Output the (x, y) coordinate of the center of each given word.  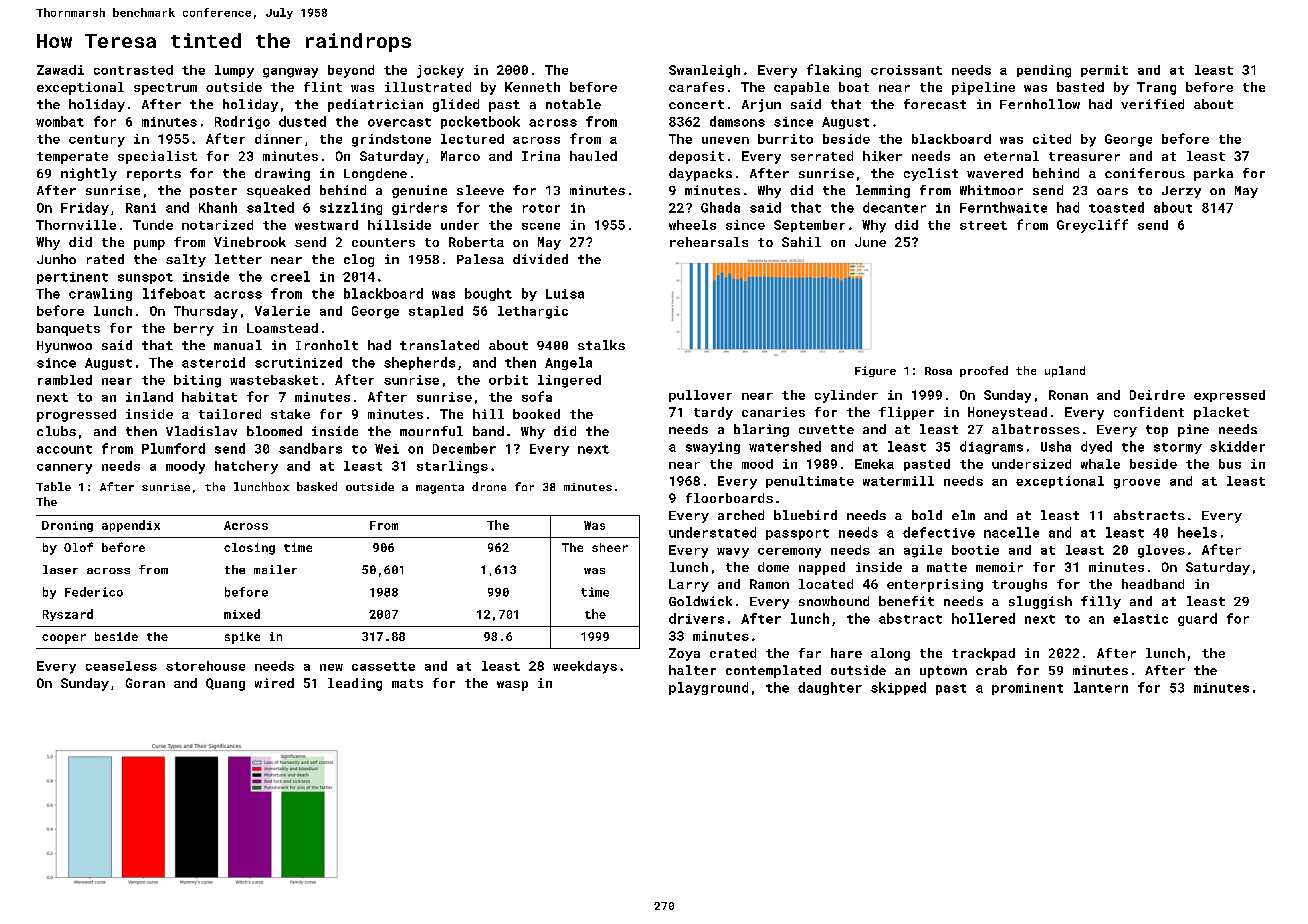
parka (1213, 174)
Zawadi (60, 70)
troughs (1019, 585)
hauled (593, 156)
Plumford (173, 448)
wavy (733, 553)
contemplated (773, 671)
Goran (145, 683)
